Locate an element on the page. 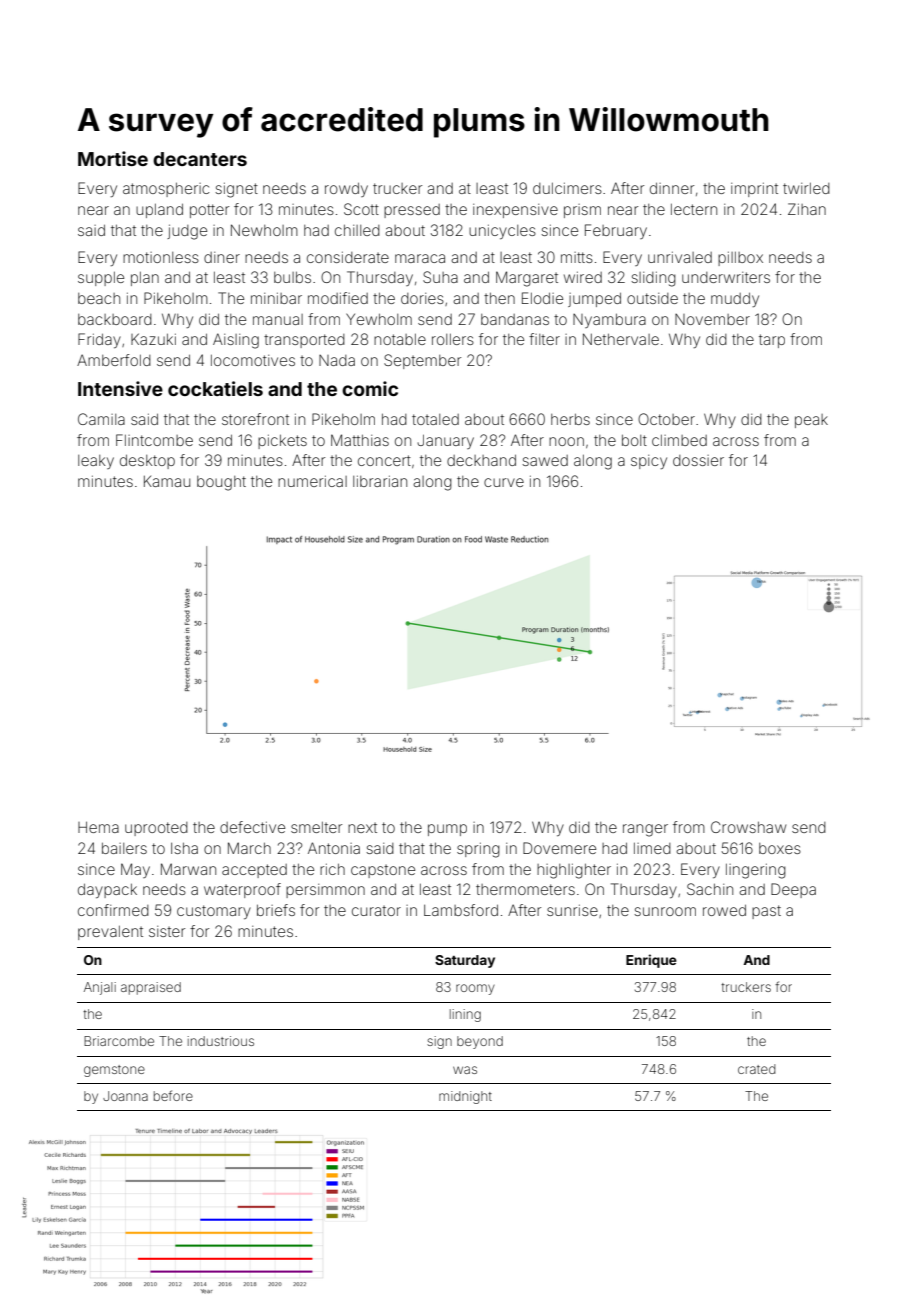  dulcimers is located at coordinates (567, 188).
